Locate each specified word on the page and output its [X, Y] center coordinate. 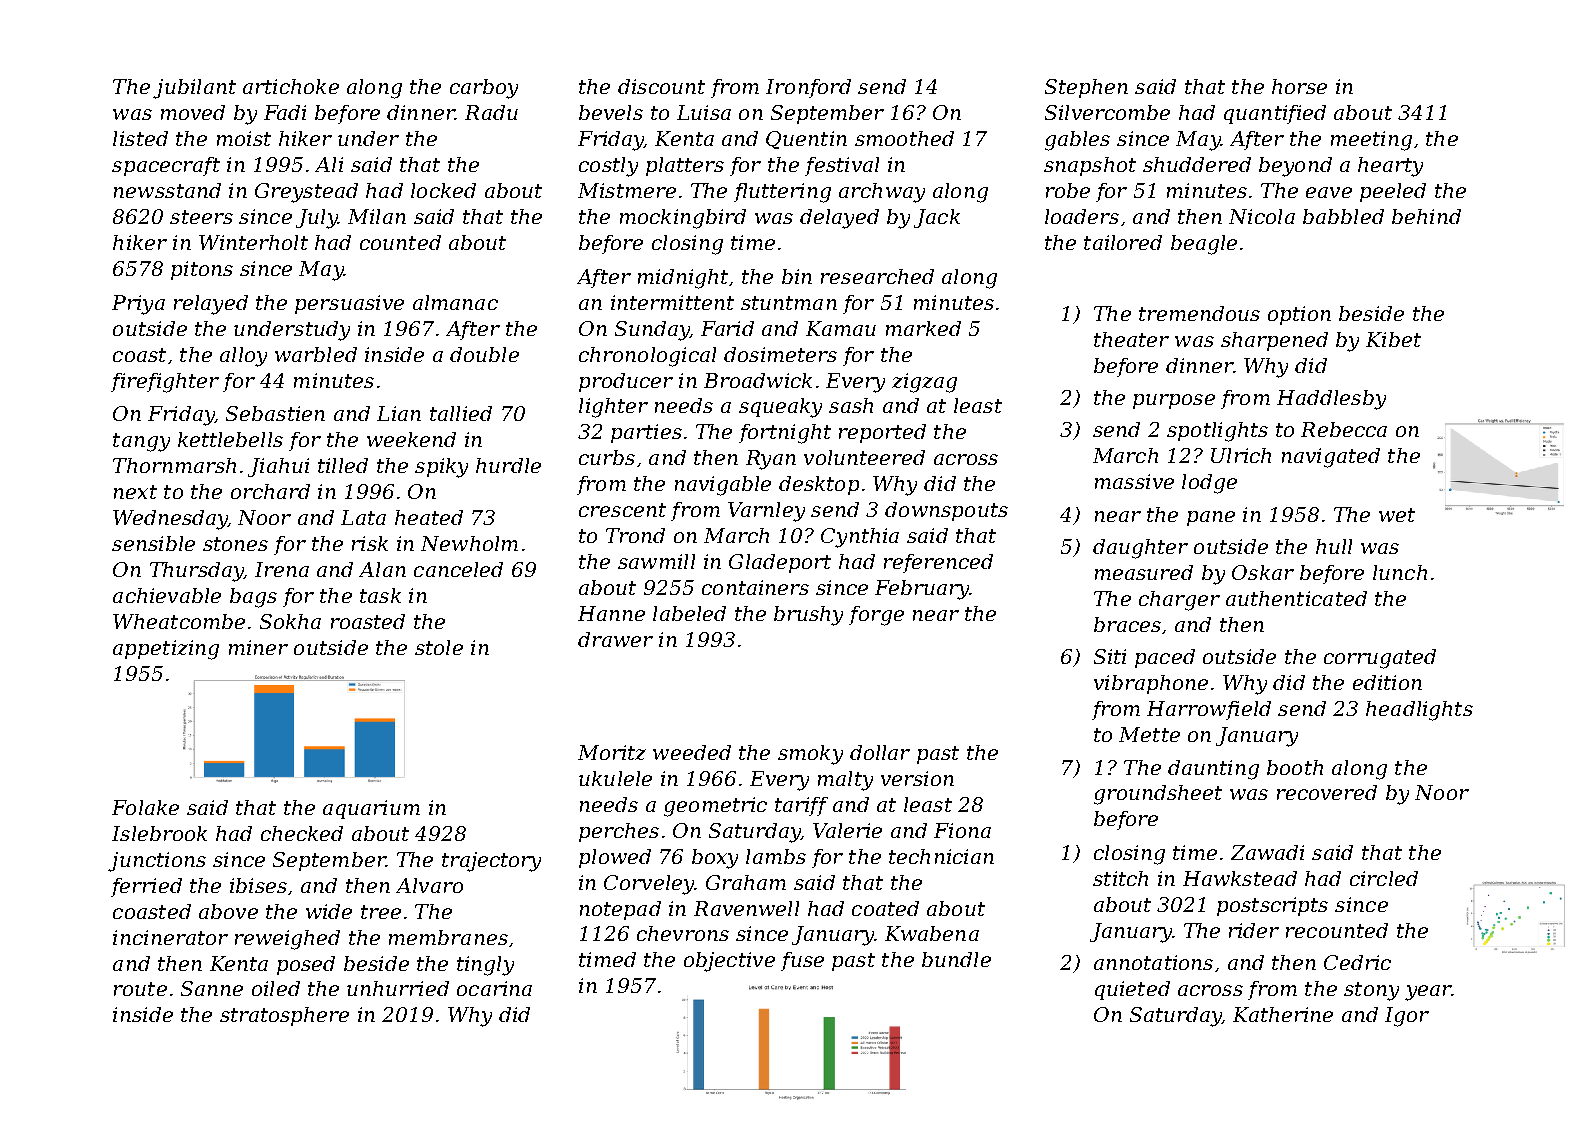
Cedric [1357, 962]
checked [302, 833]
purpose [1174, 401]
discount [661, 86]
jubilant [194, 89]
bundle [956, 959]
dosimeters [780, 354]
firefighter [165, 383]
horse [1299, 86]
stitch [1120, 878]
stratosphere [284, 1016]
